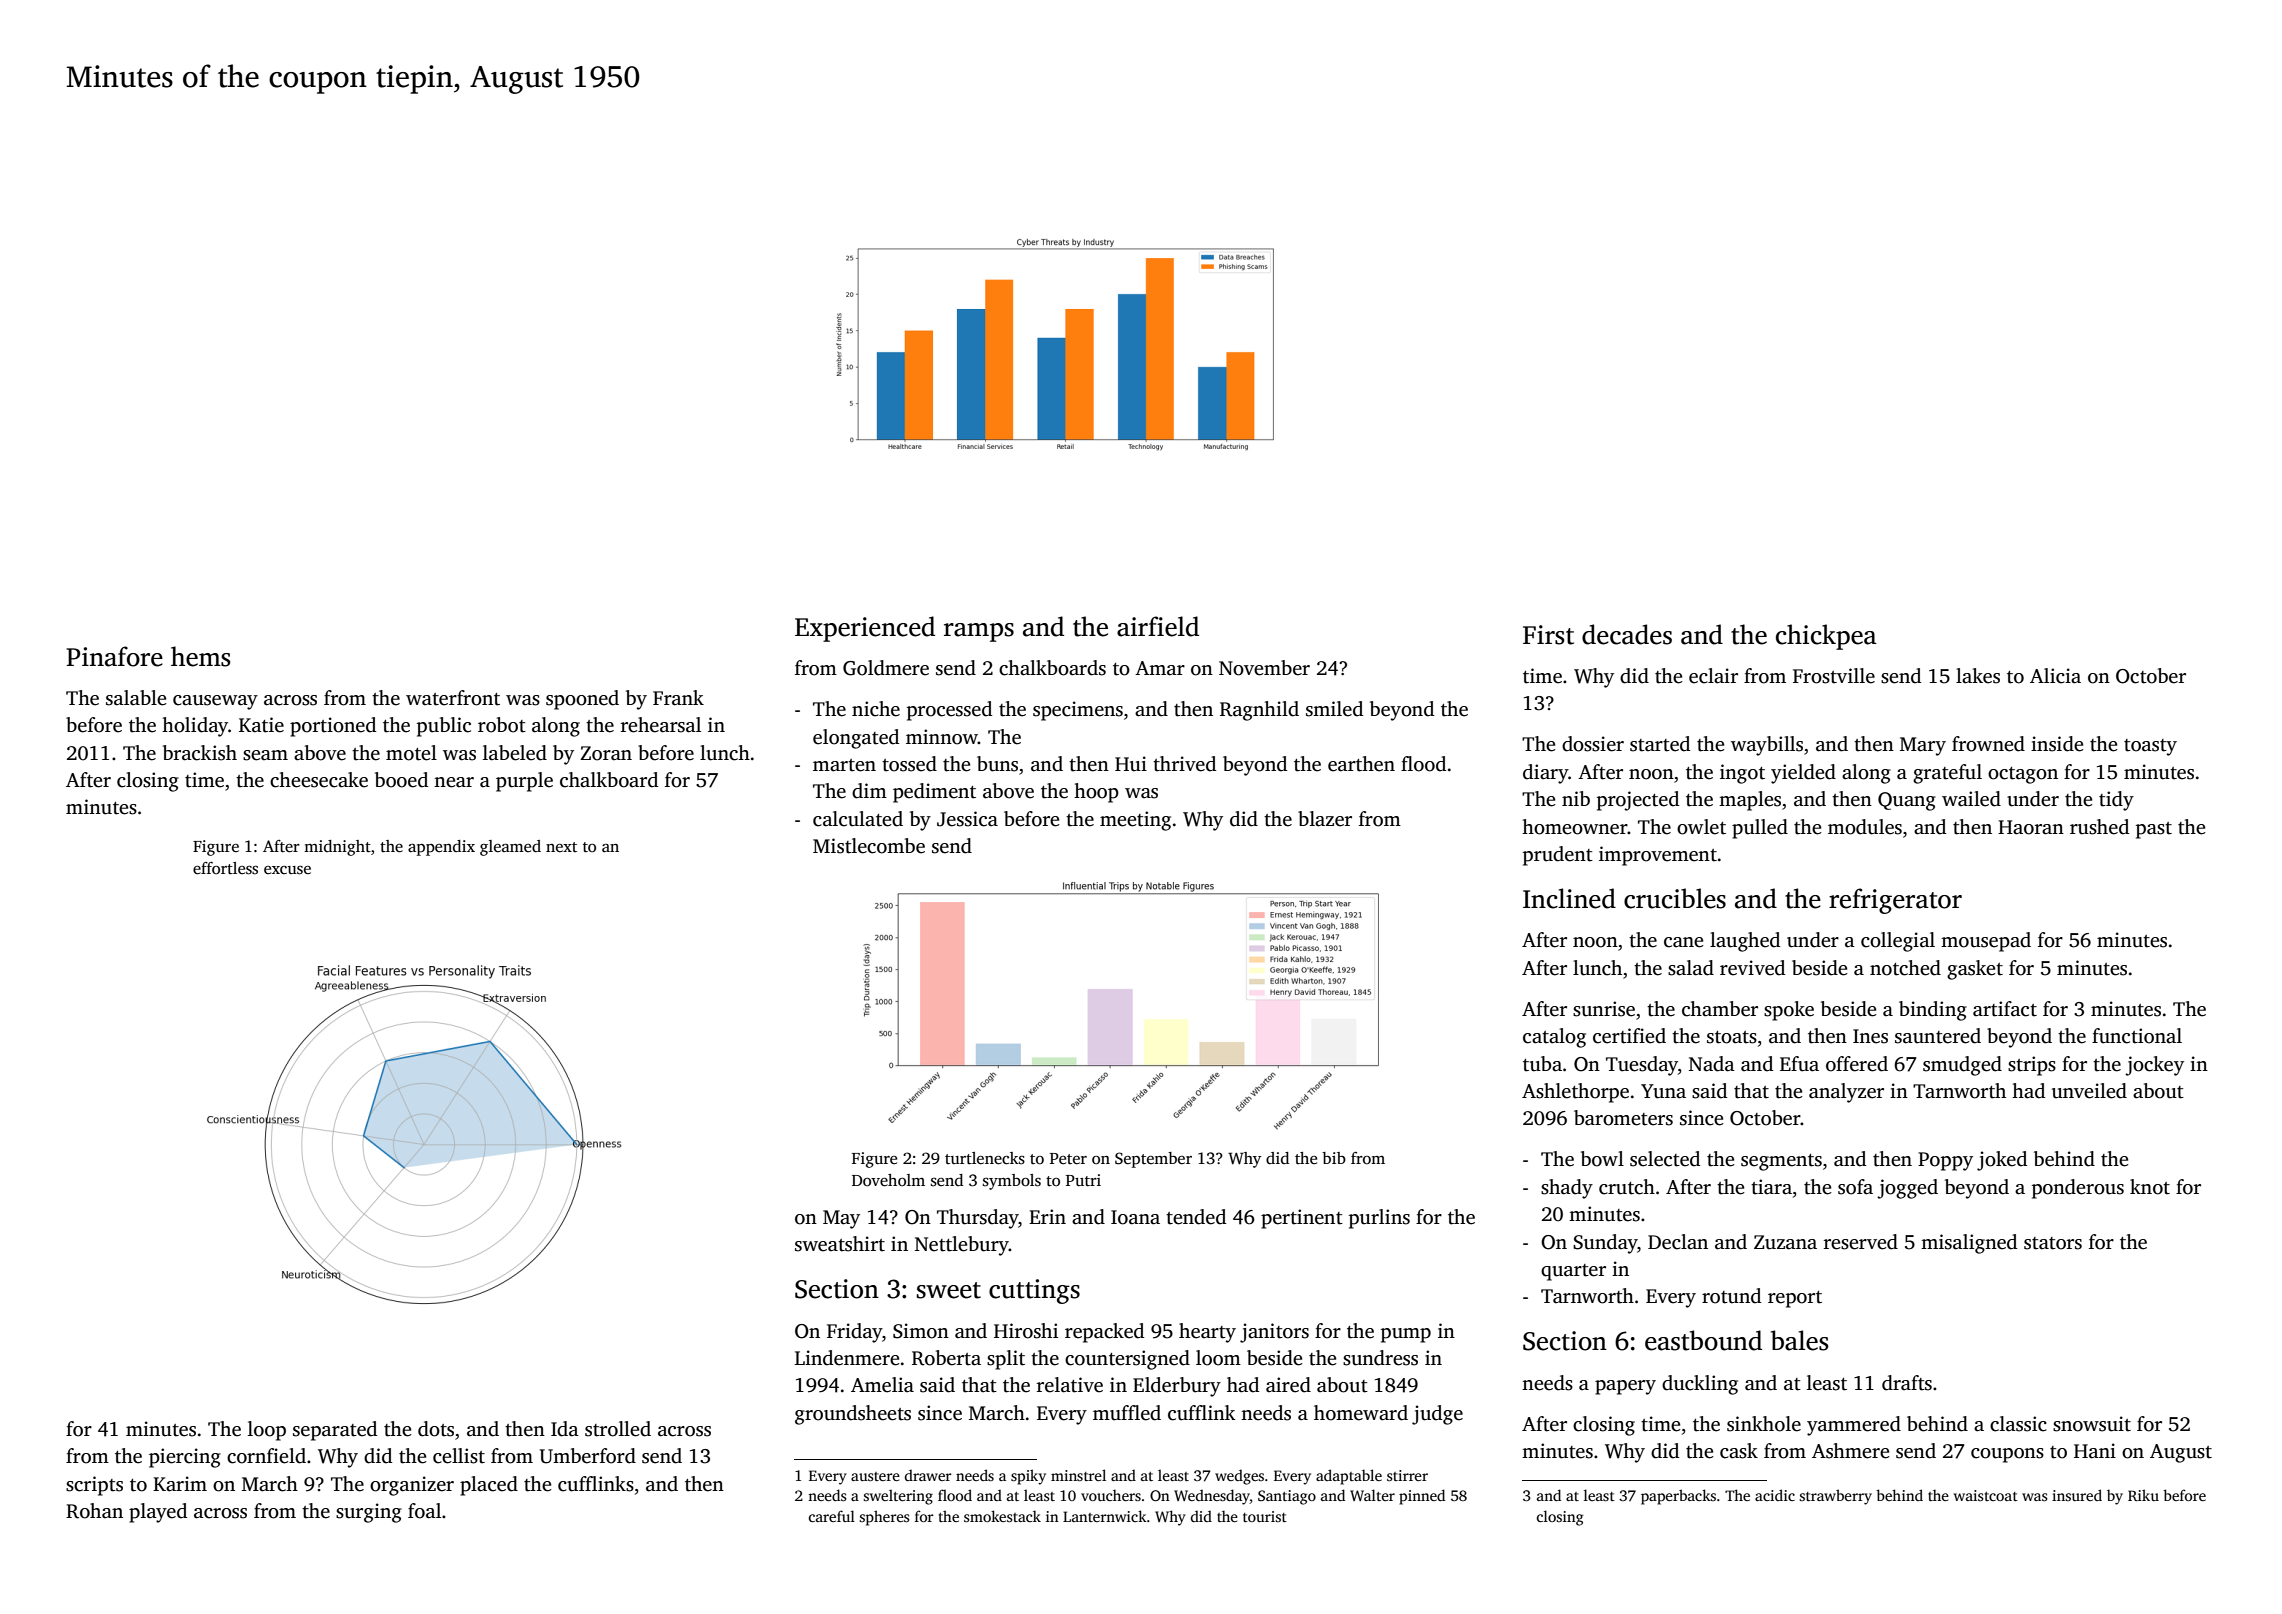 Image resolution: width=2282 pixels, height=1614 pixels. What do you see at coordinates (94, 1511) in the screenshot?
I see `Rohan` at bounding box center [94, 1511].
